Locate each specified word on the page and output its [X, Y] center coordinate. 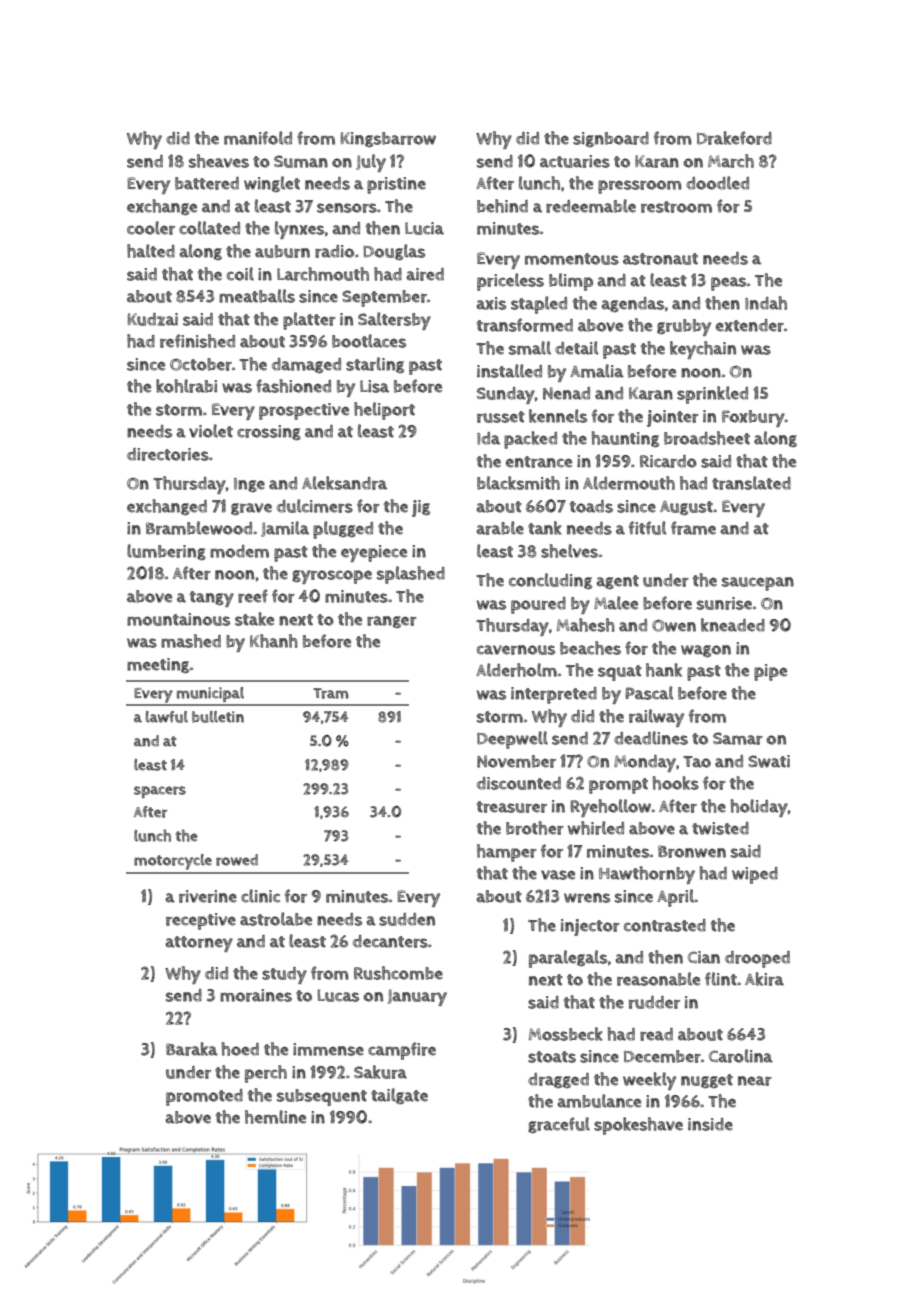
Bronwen [692, 851]
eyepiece [374, 553]
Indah [766, 303]
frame [693, 528]
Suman [301, 161]
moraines [256, 995]
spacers [160, 792]
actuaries [575, 161]
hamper [507, 853]
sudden [407, 919]
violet [211, 431]
